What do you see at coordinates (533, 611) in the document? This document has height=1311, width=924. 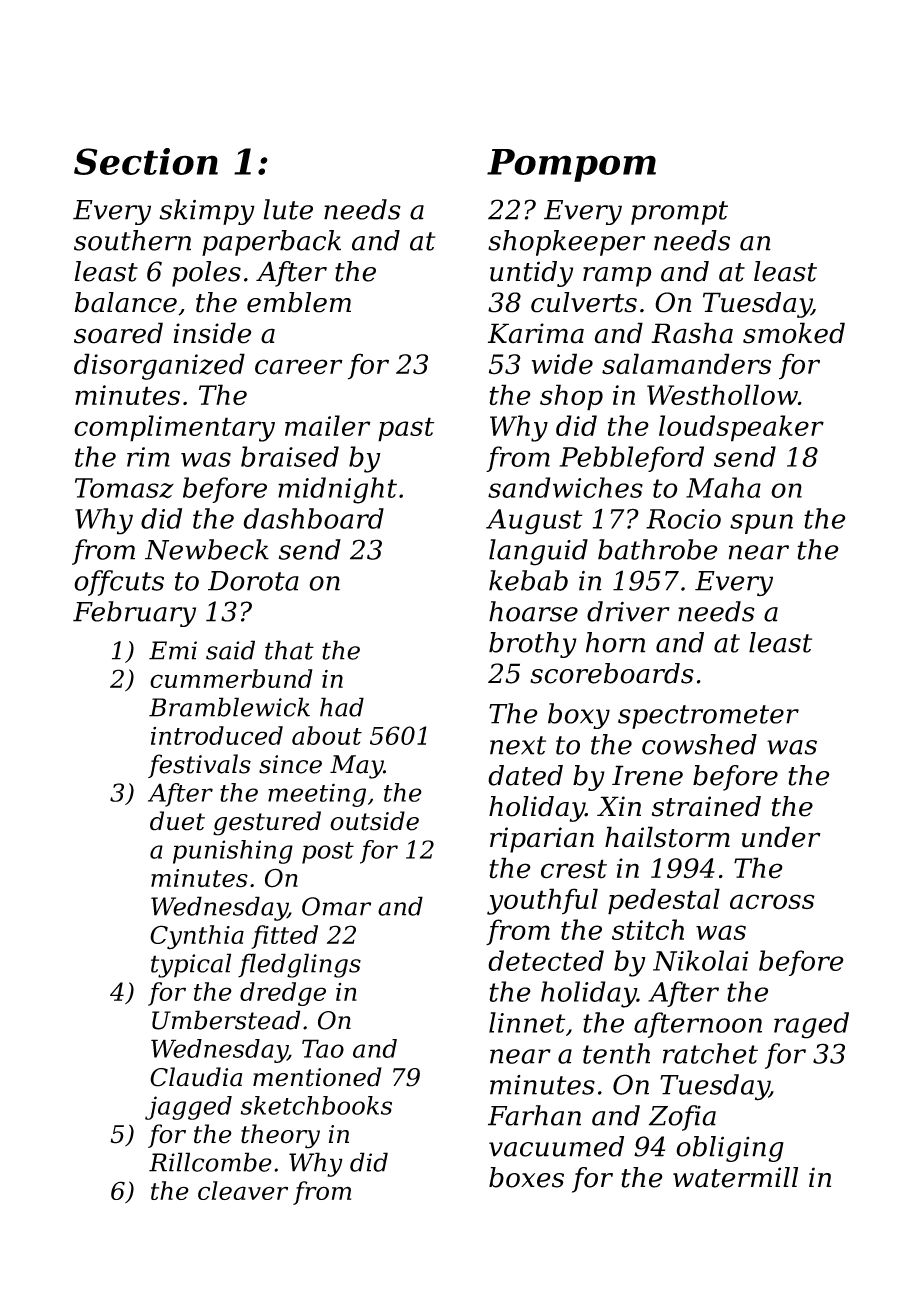 I see `hoarse` at bounding box center [533, 611].
